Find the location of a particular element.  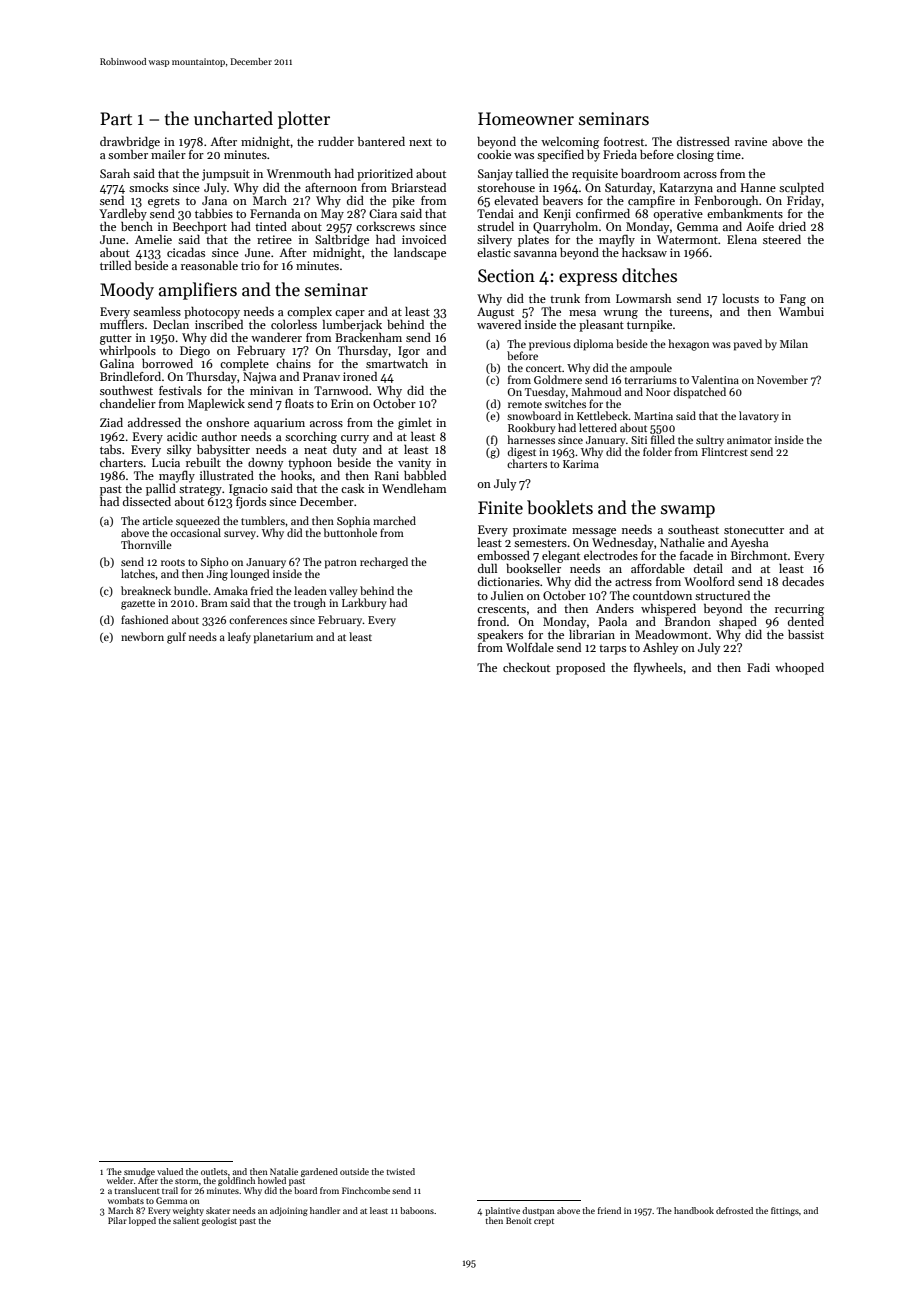

whooped is located at coordinates (799, 669).
